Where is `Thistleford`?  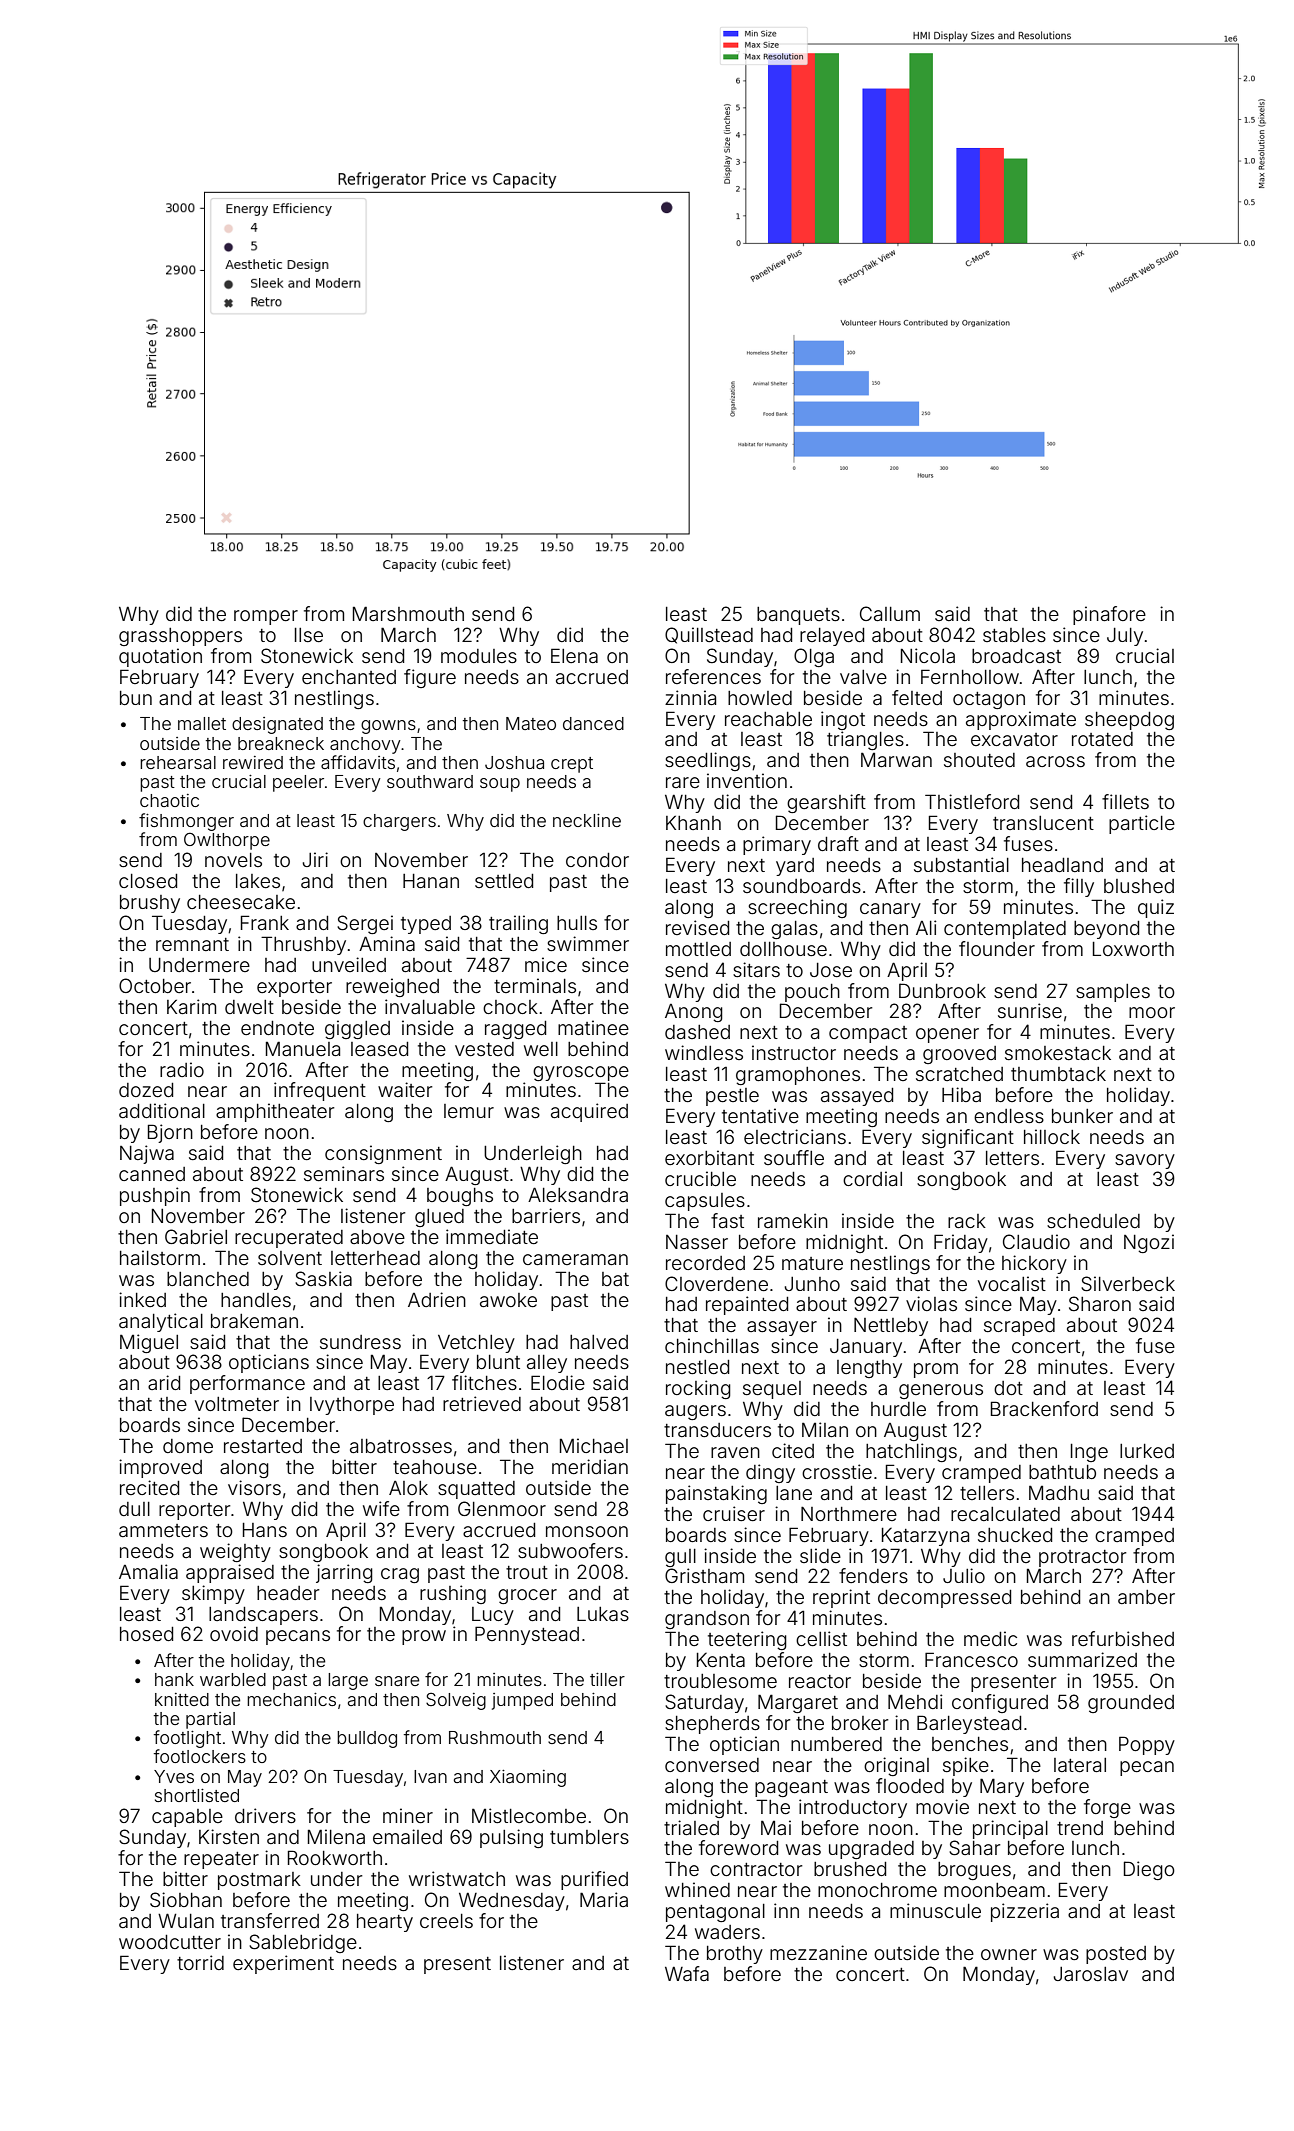
Thistleford is located at coordinates (972, 801).
